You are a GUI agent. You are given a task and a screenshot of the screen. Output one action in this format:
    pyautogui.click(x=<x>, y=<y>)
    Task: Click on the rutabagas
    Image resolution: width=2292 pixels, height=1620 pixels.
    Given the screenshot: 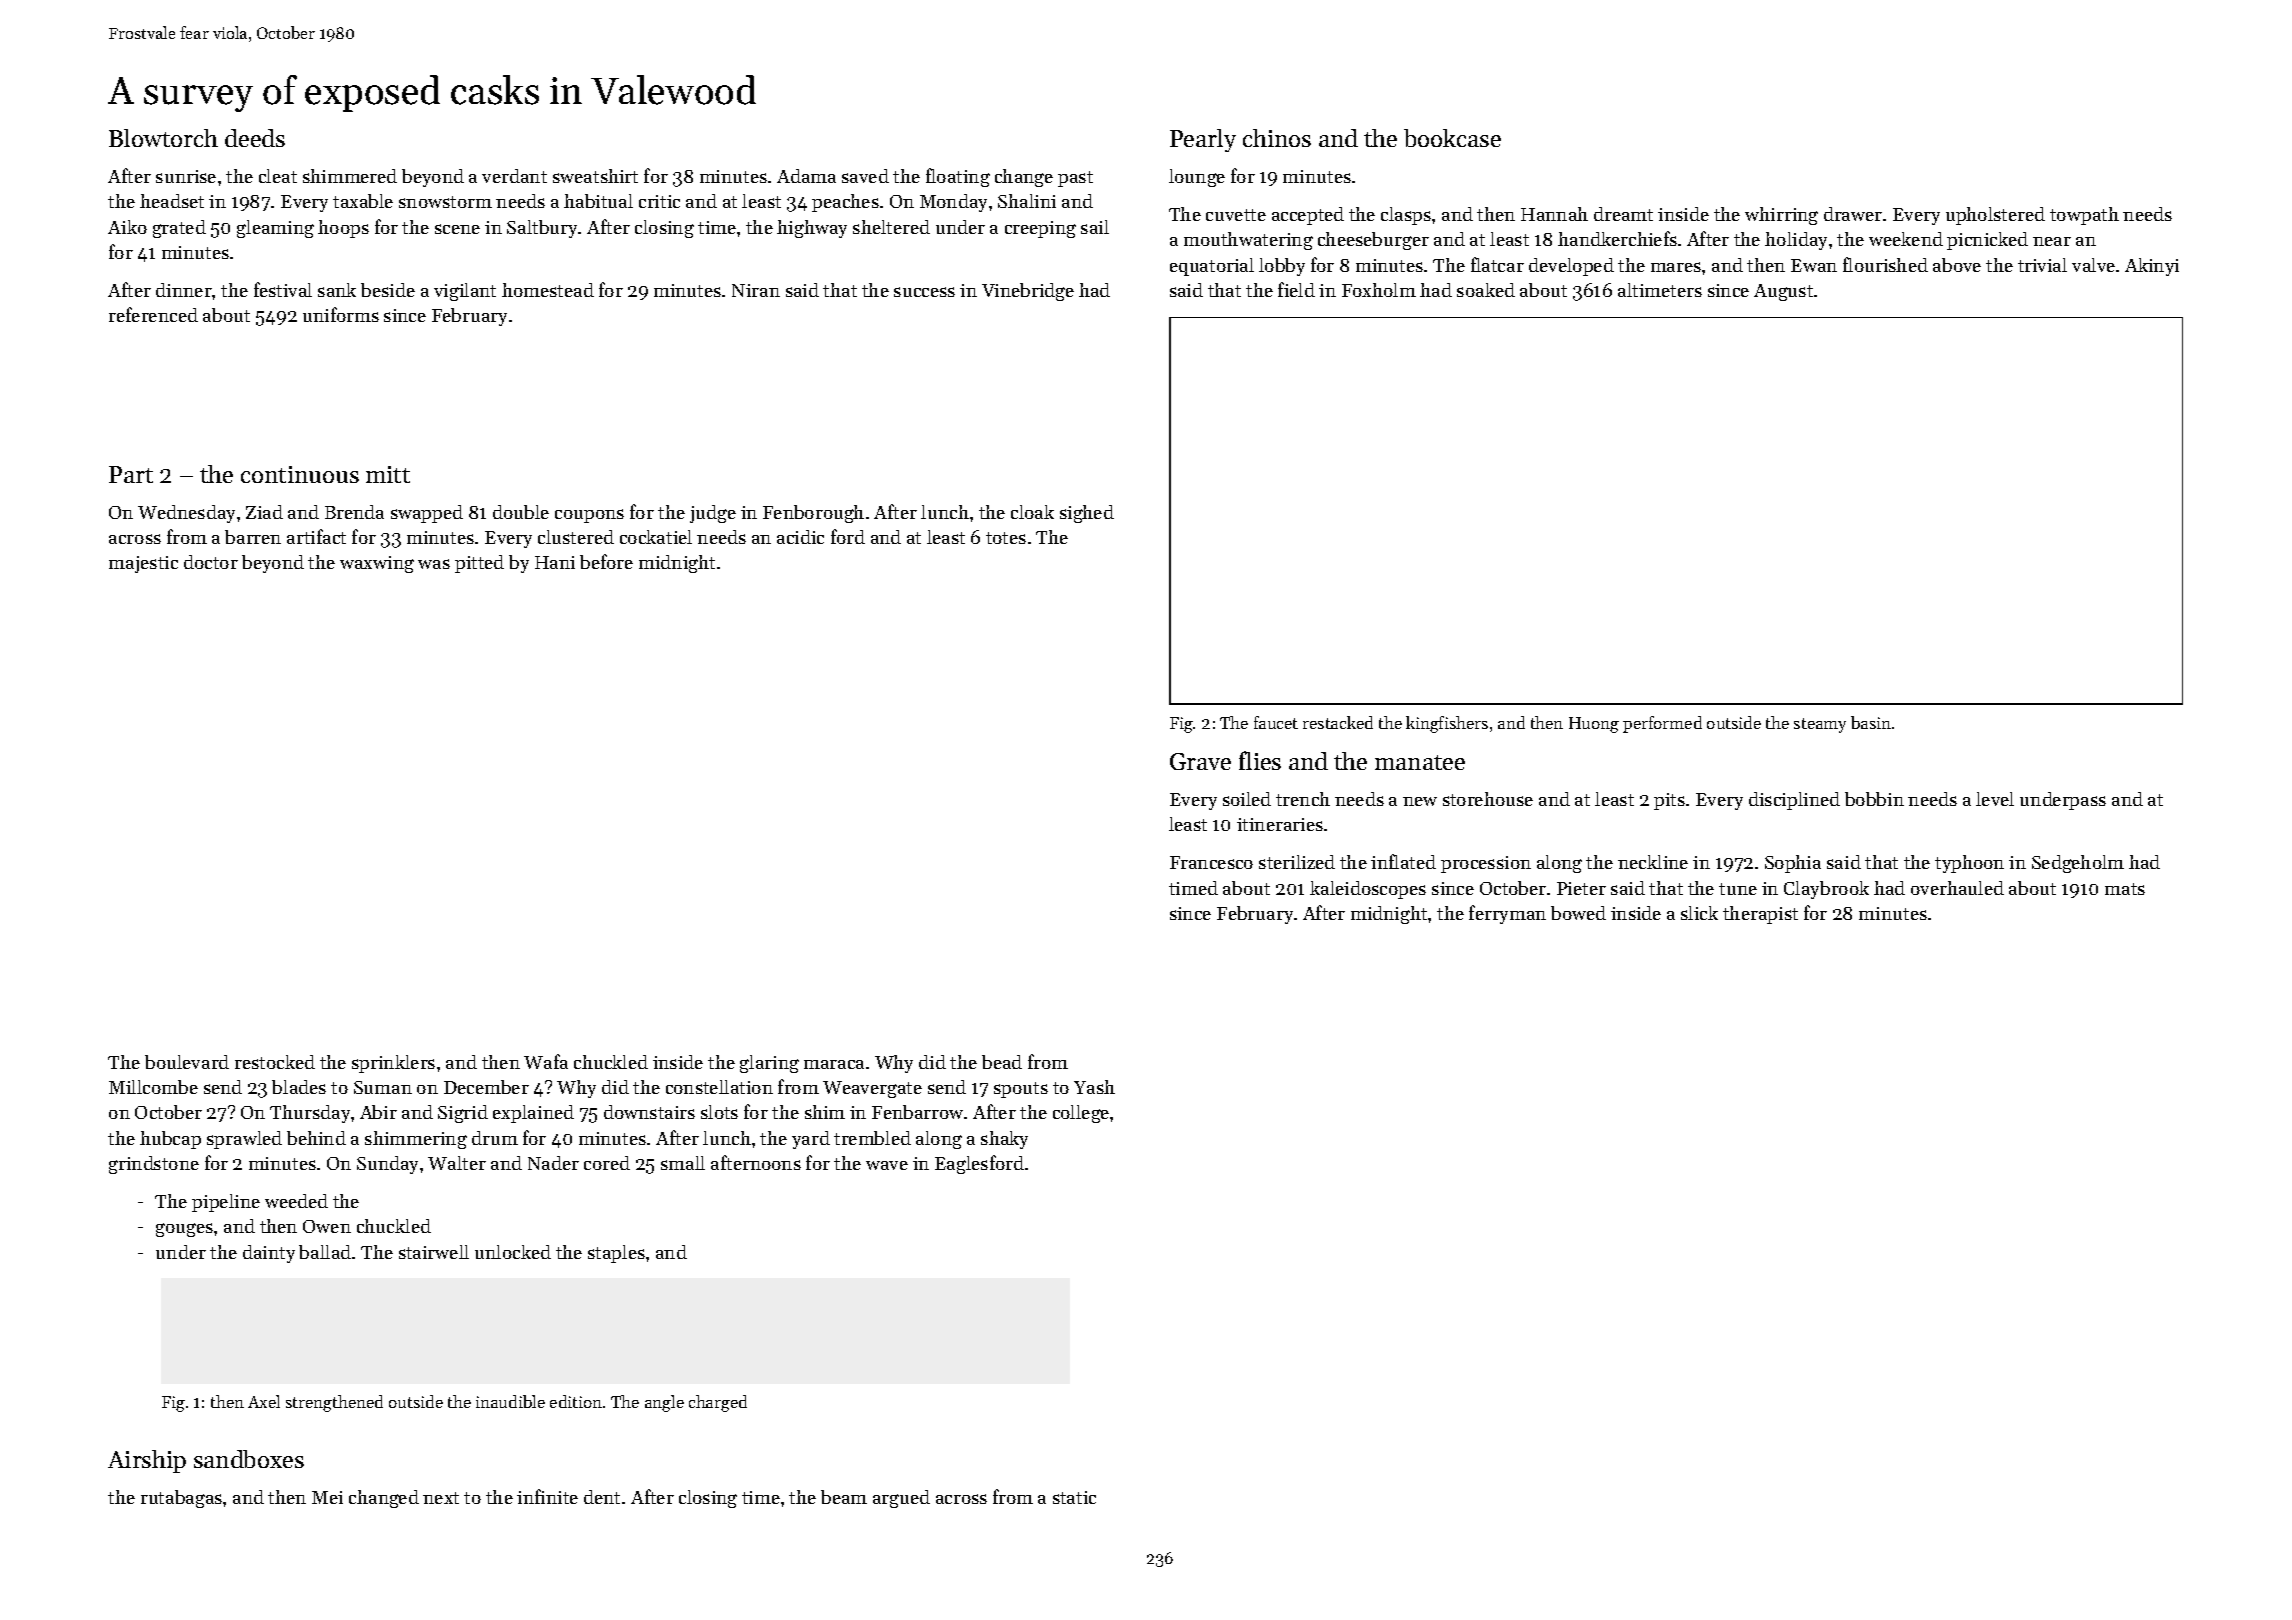 What is the action you would take?
    pyautogui.click(x=181, y=1499)
